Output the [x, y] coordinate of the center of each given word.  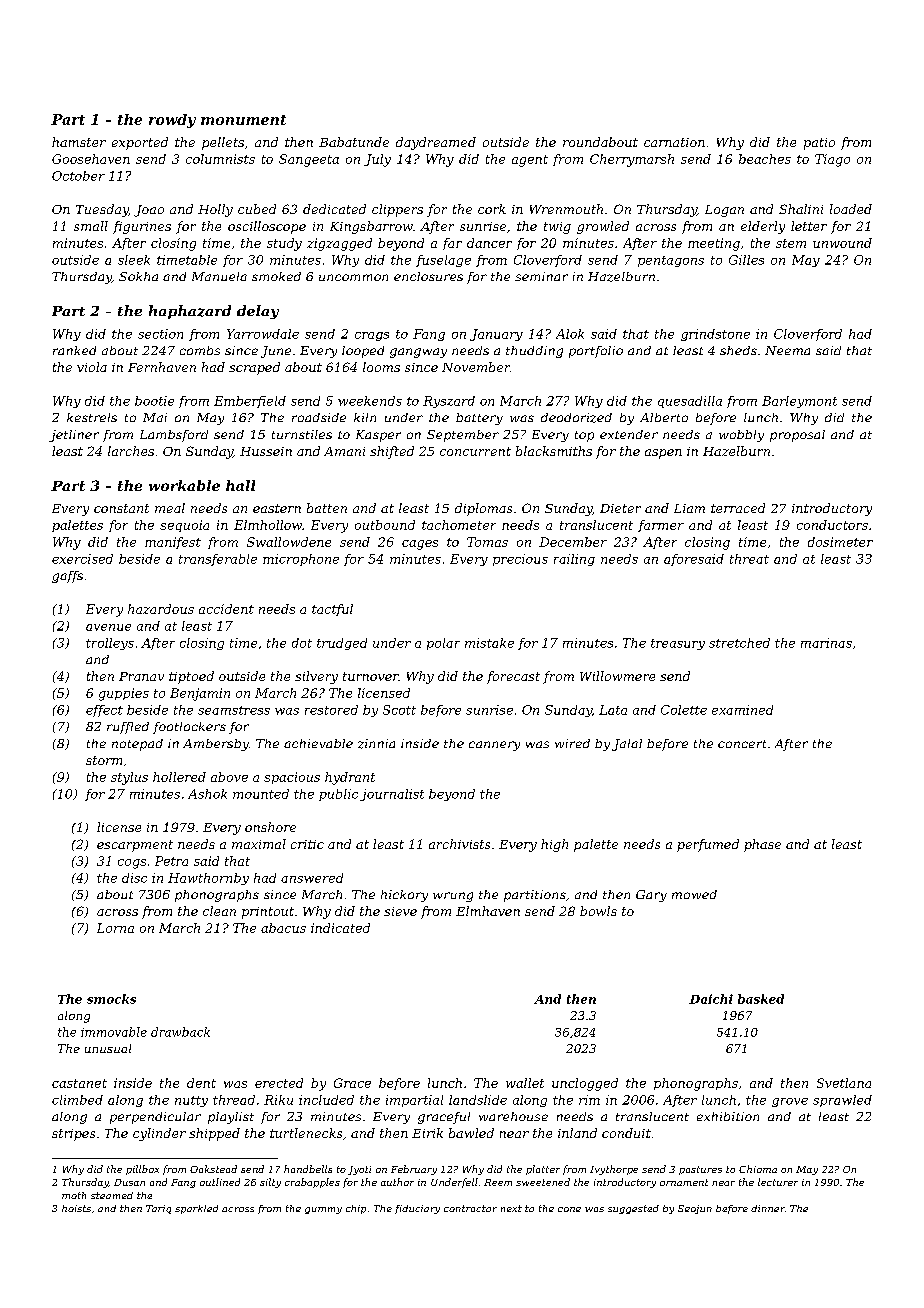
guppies [124, 694]
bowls [598, 911]
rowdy [172, 121]
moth [74, 1195]
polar [443, 644]
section [160, 334]
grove [790, 1102]
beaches [765, 159]
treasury [678, 644]
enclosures [428, 276]
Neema [787, 350]
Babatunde [354, 142]
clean [219, 911]
